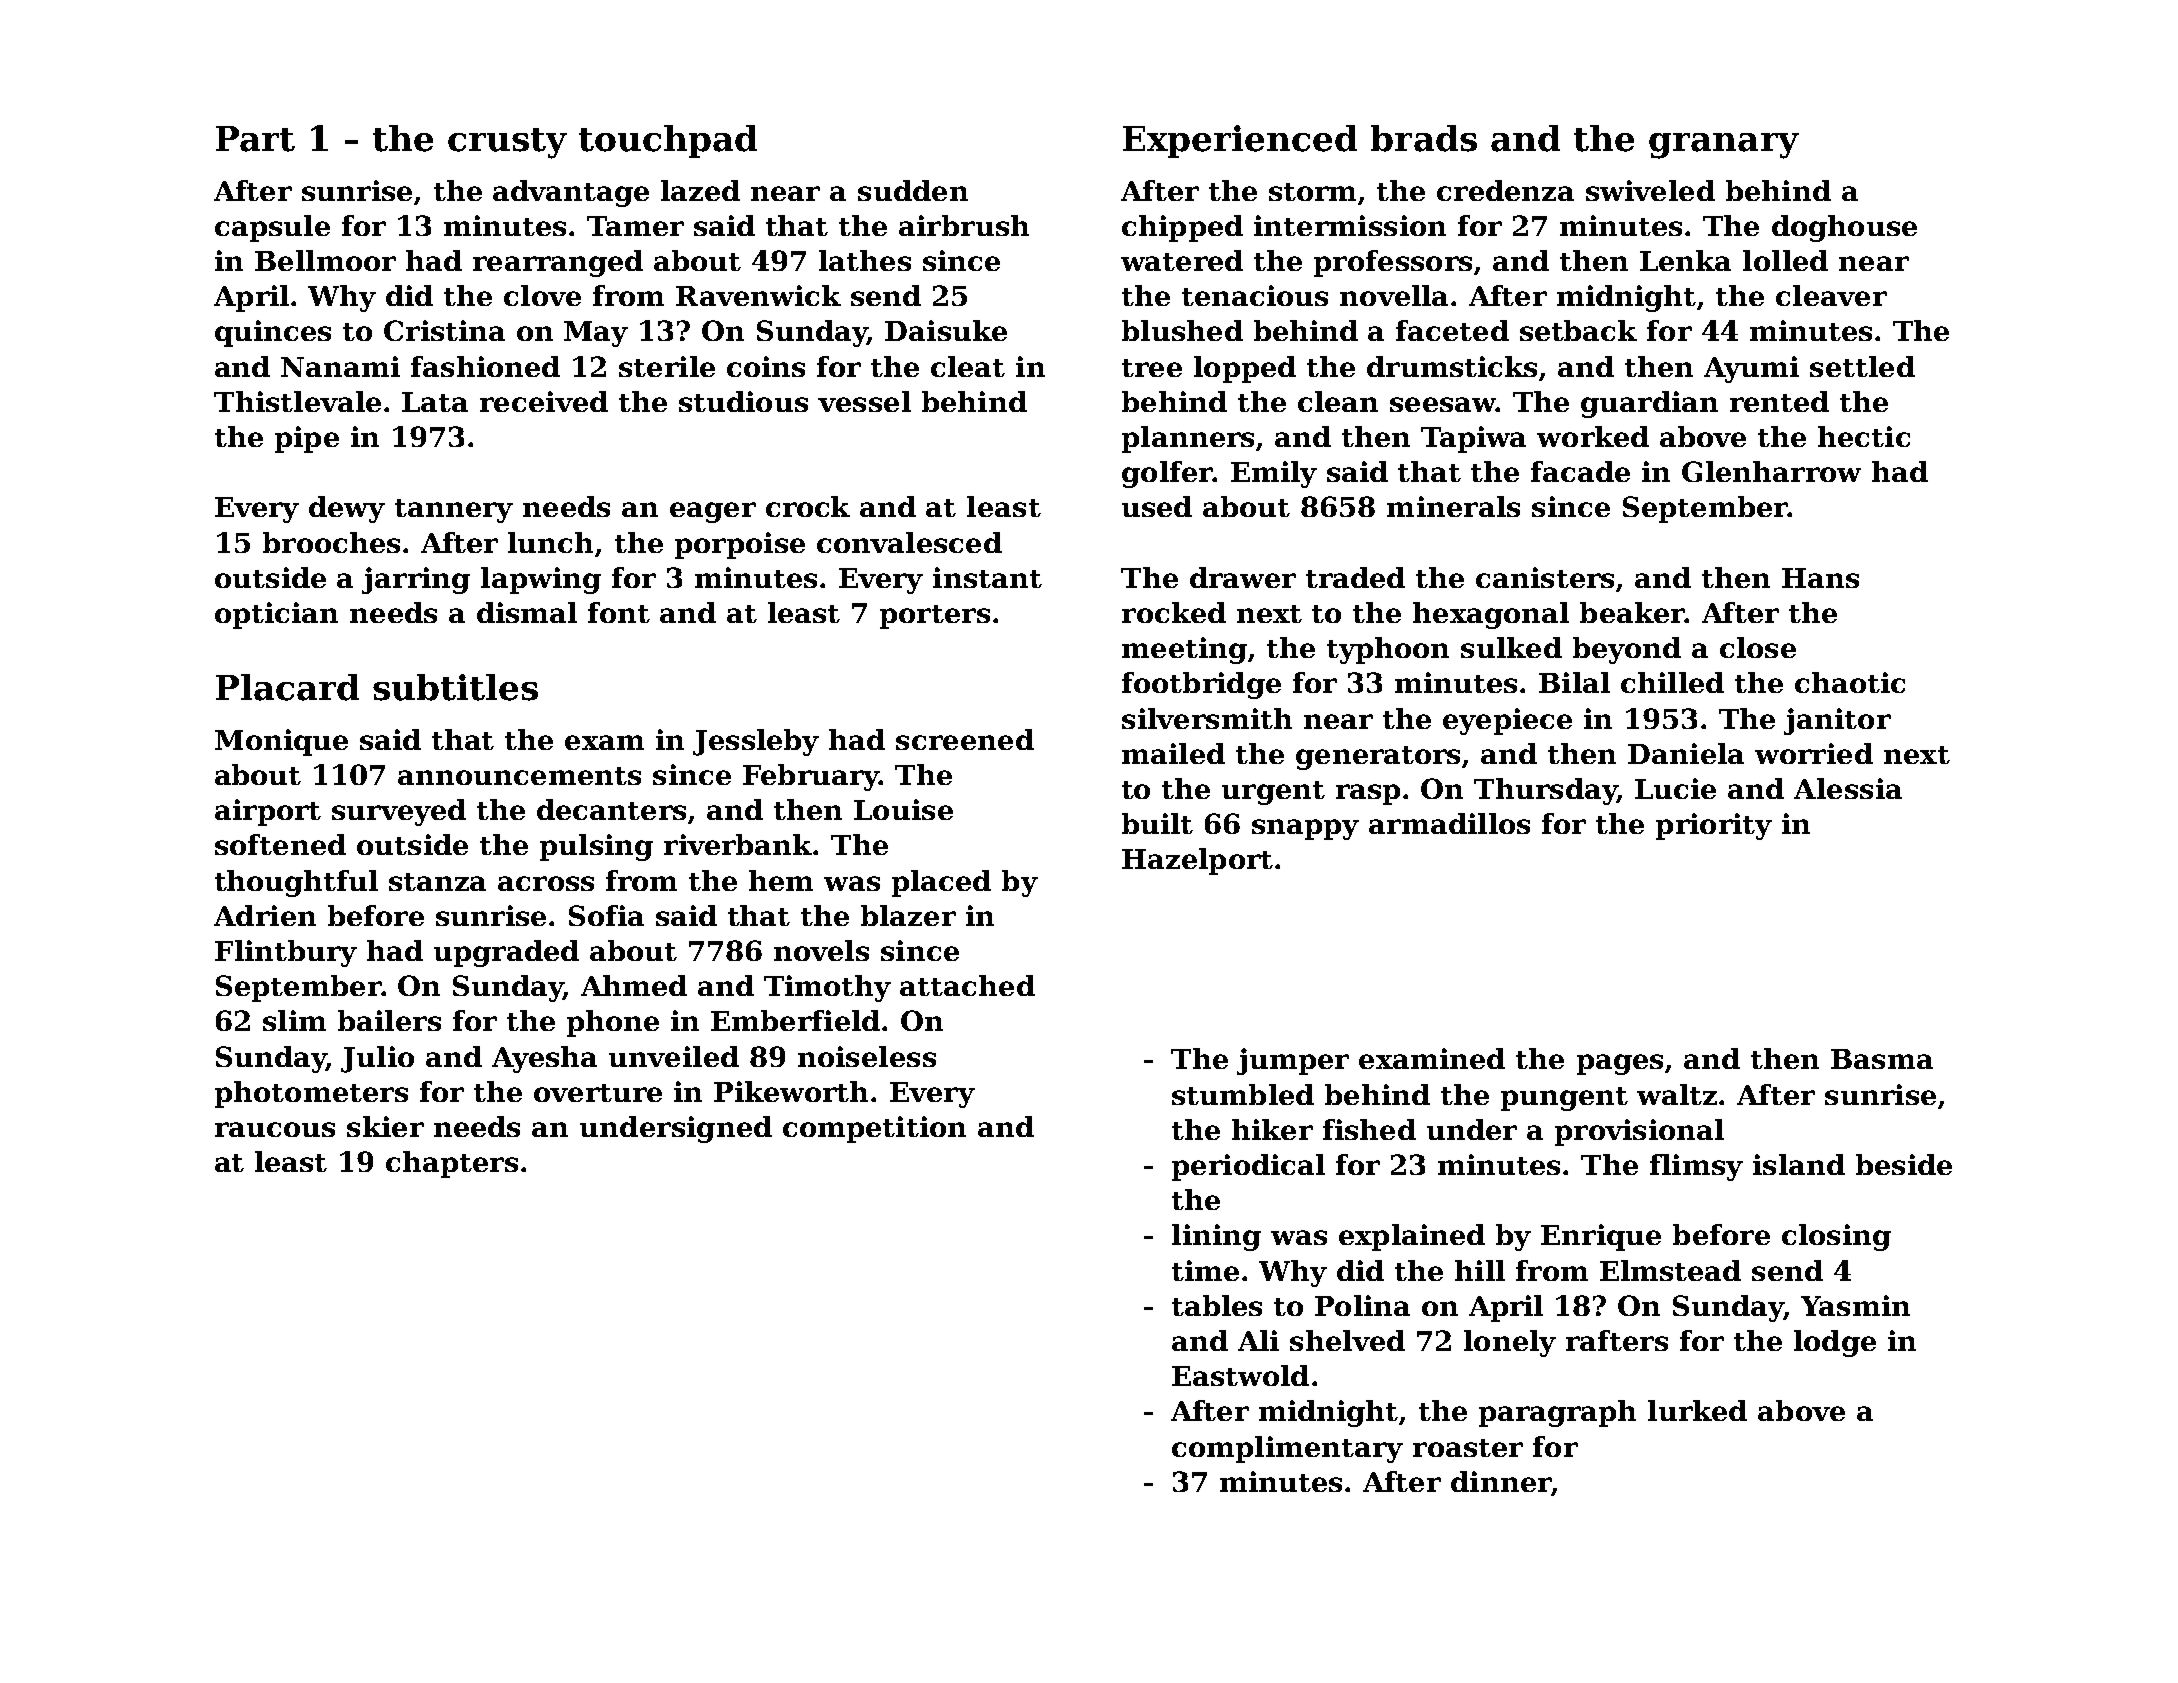  I want to click on lopped, so click(1245, 369).
